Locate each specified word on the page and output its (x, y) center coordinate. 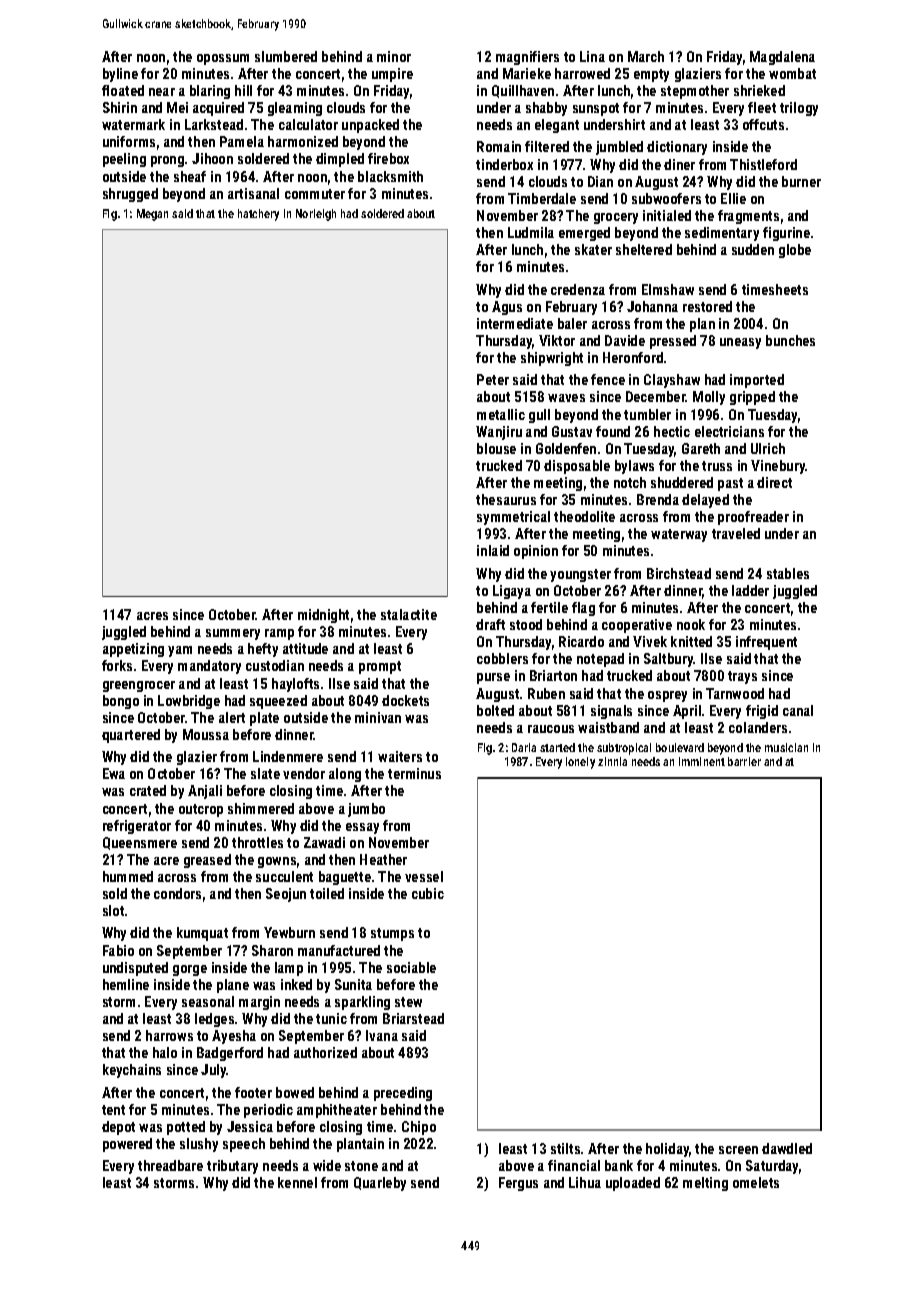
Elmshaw (668, 289)
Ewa (114, 773)
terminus (414, 773)
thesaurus (506, 499)
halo (165, 1052)
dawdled (787, 1148)
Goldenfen (566, 448)
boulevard (680, 747)
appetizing (133, 650)
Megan (152, 215)
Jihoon (212, 158)
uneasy (740, 343)
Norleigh (316, 215)
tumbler (647, 414)
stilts (565, 1148)
